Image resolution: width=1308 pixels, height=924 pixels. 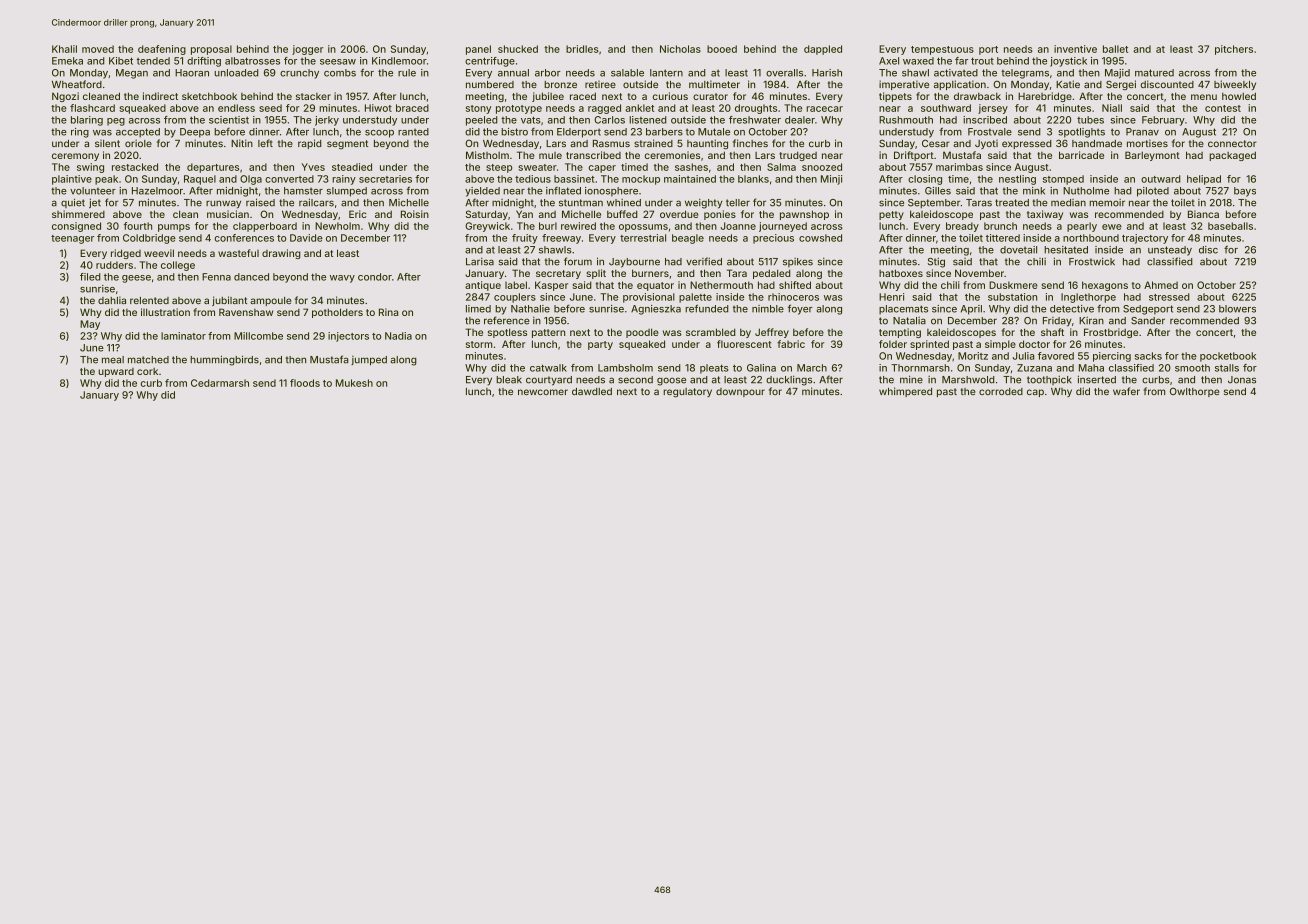 What do you see at coordinates (1034, 368) in the page?
I see `Zuzana` at bounding box center [1034, 368].
